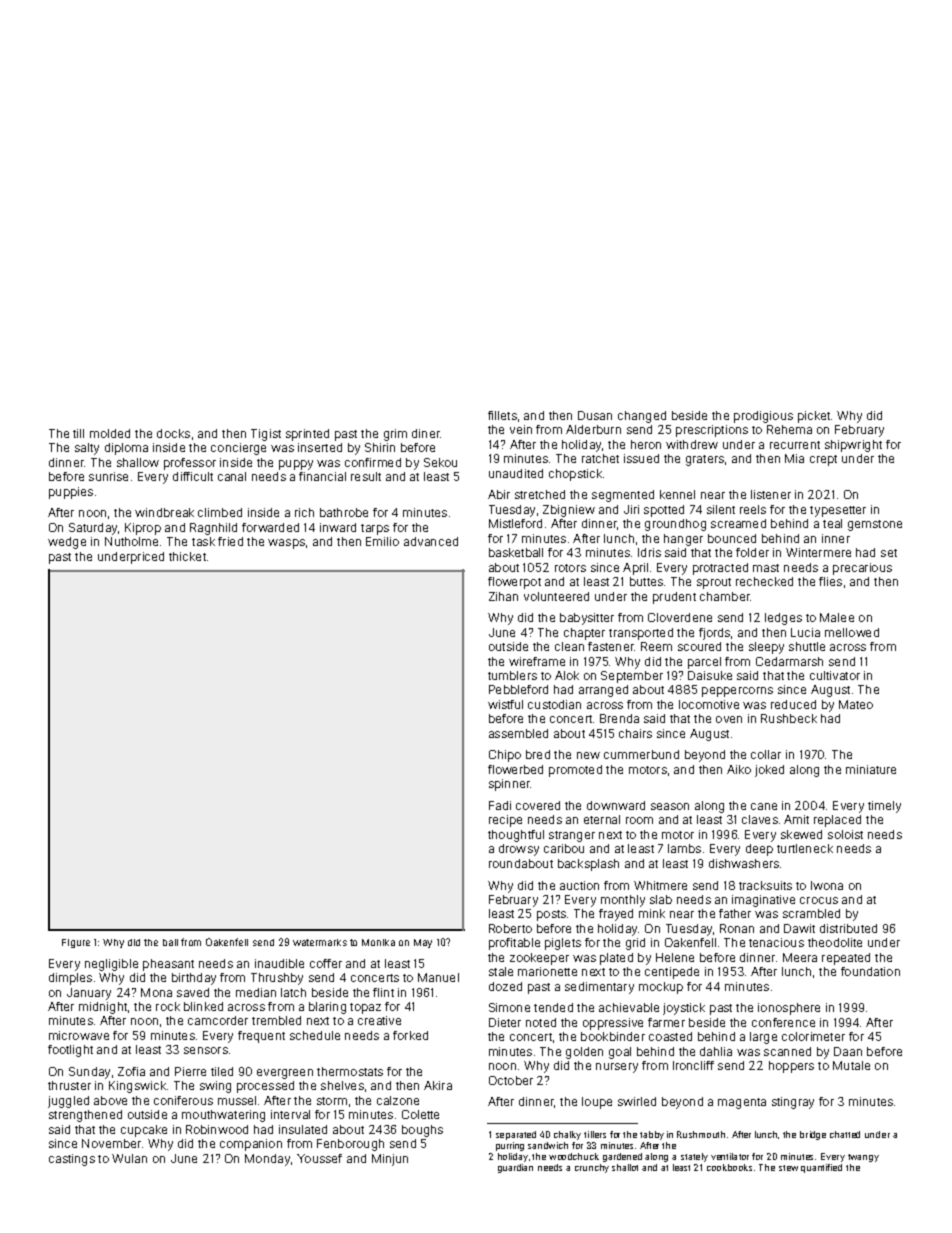 The image size is (952, 1233). What do you see at coordinates (505, 756) in the screenshot?
I see `Chipo` at bounding box center [505, 756].
